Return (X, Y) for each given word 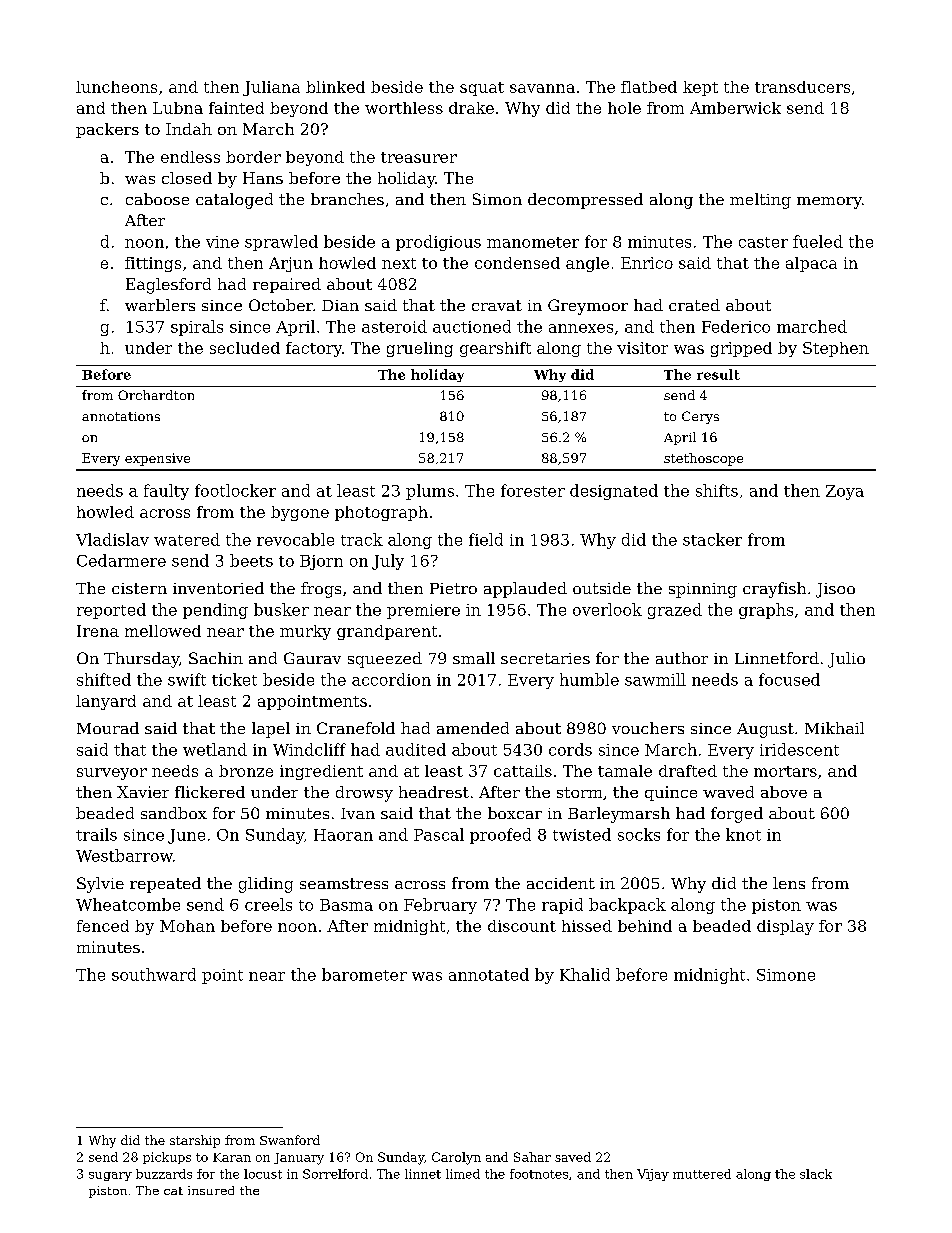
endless (190, 157)
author (682, 658)
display (785, 927)
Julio (846, 660)
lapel (271, 730)
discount (522, 926)
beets (251, 560)
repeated (165, 885)
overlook (607, 609)
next (399, 263)
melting (760, 201)
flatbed (649, 87)
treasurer (419, 157)
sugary (110, 1176)
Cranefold (356, 728)
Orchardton (156, 395)
